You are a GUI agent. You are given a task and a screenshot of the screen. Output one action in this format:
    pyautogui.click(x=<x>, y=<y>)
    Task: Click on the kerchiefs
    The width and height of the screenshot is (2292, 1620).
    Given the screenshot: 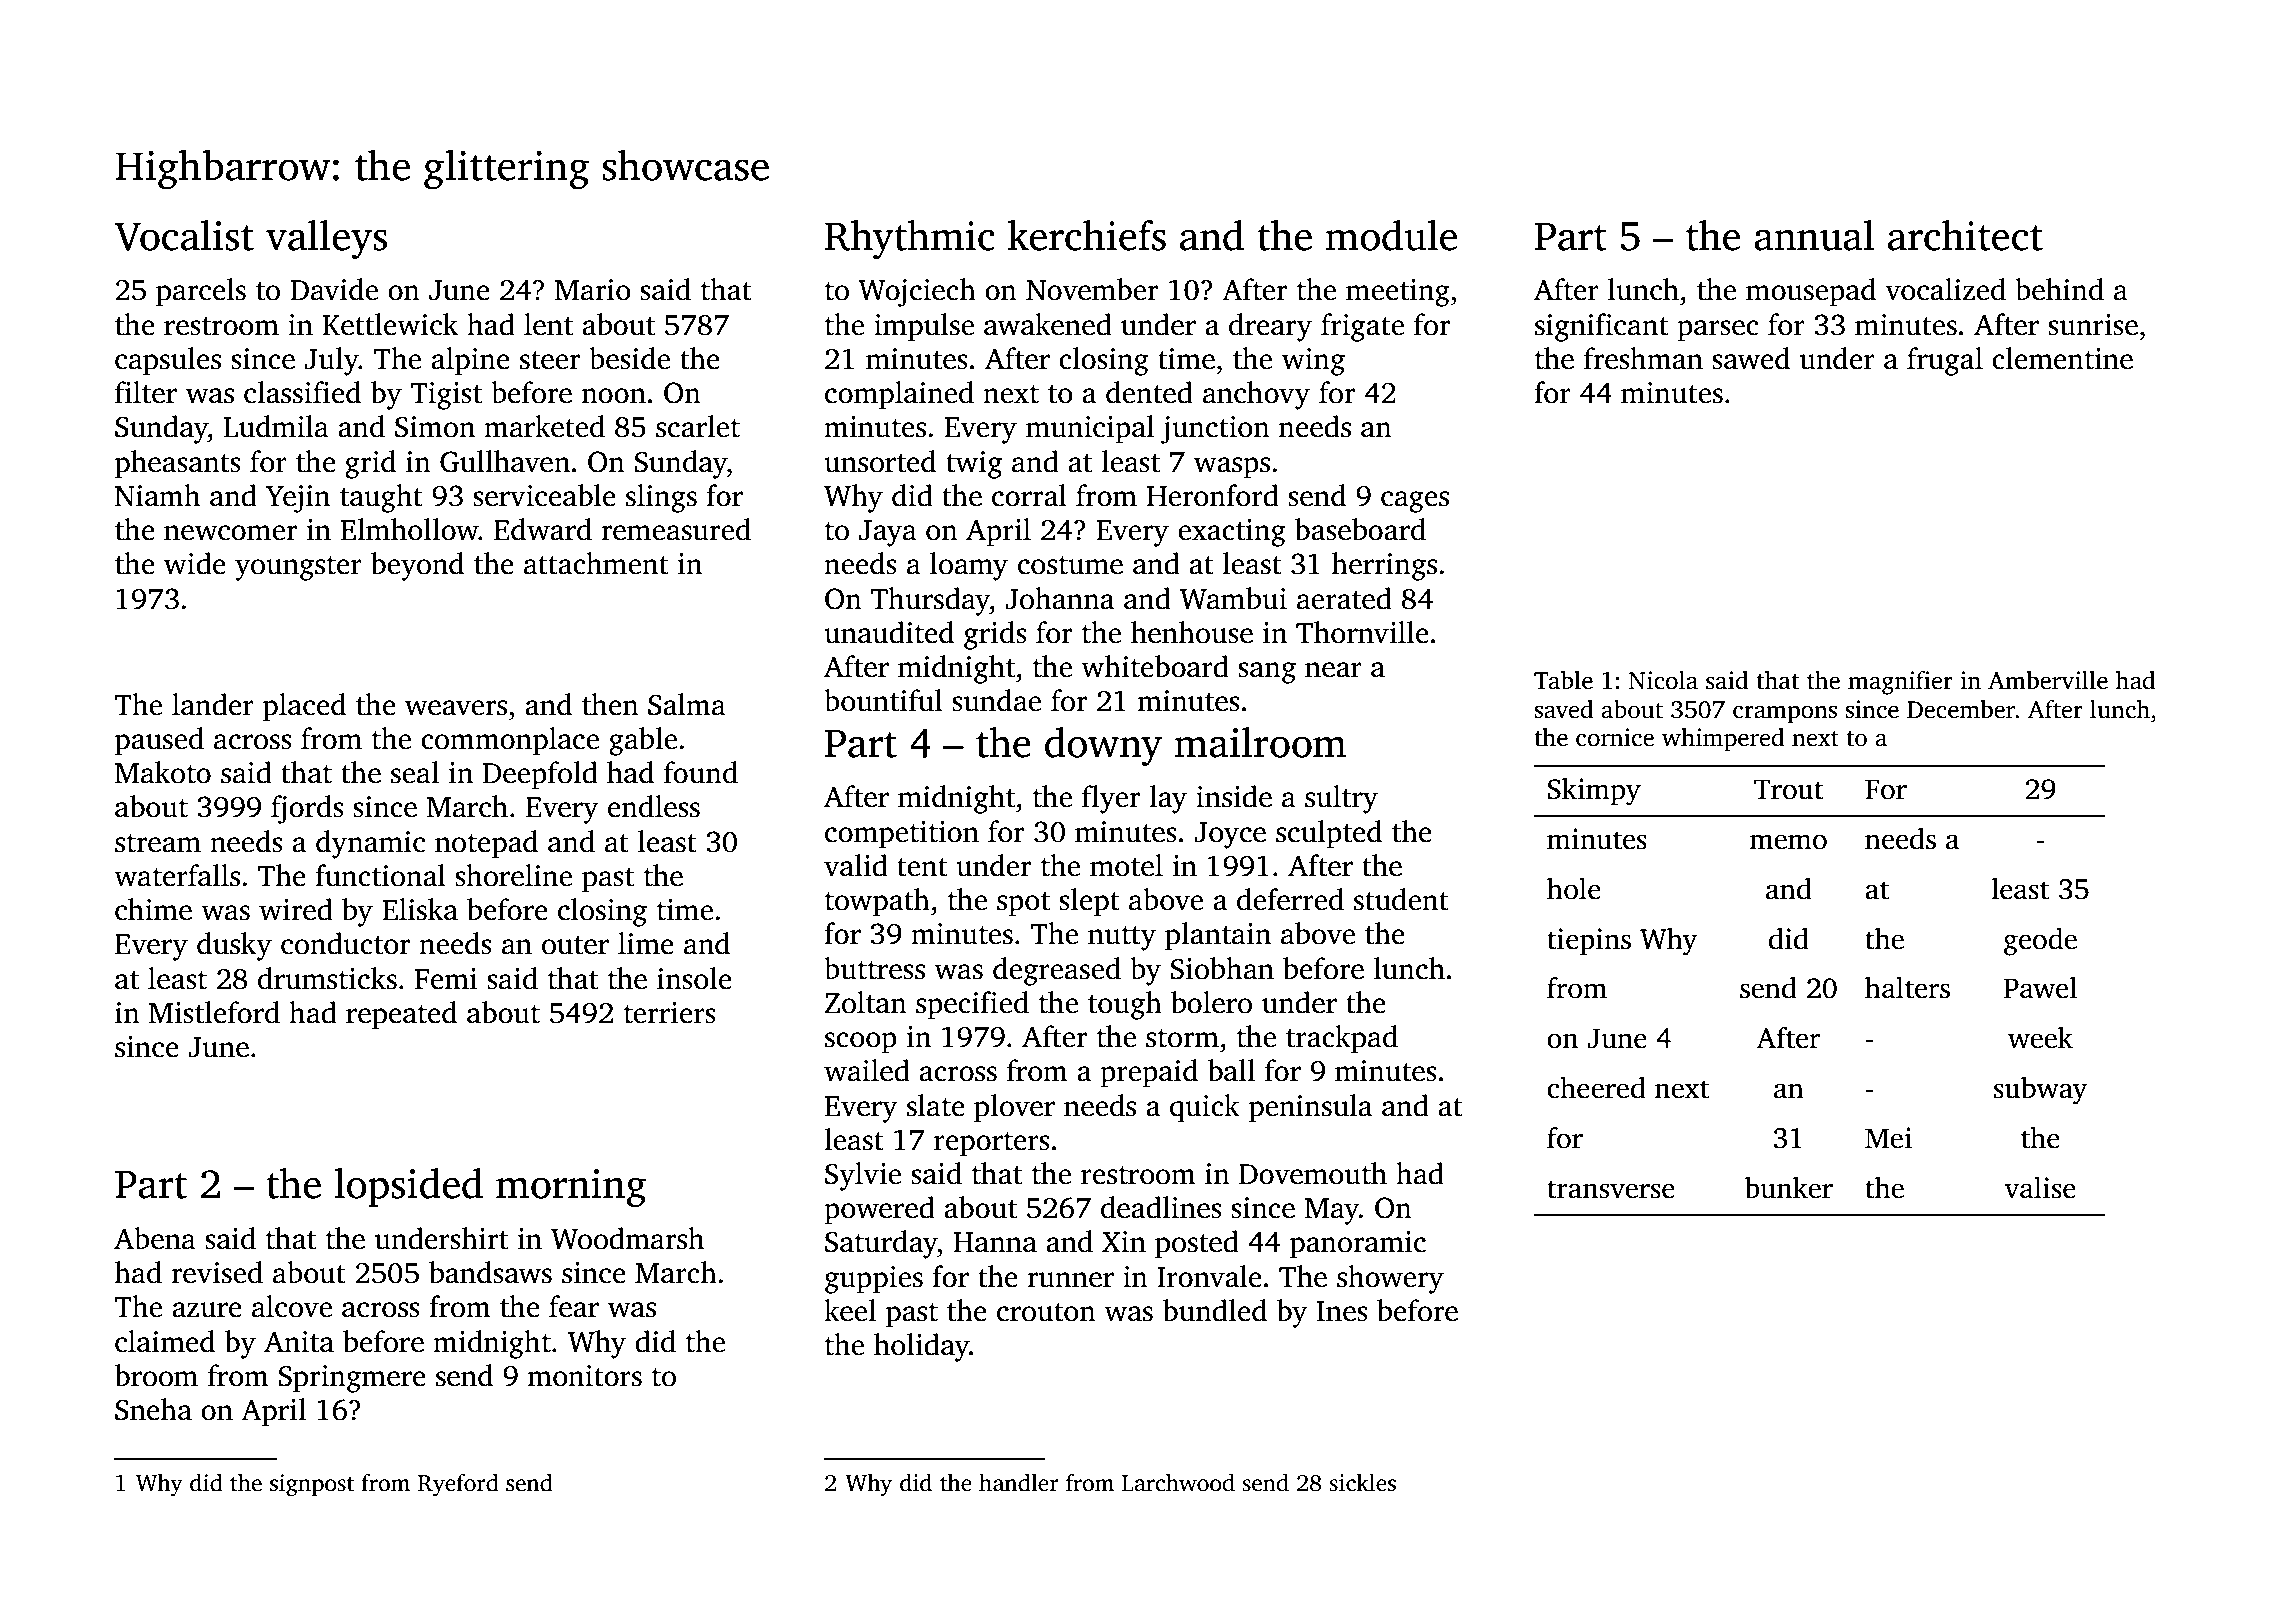 What is the action you would take?
    pyautogui.click(x=1087, y=235)
